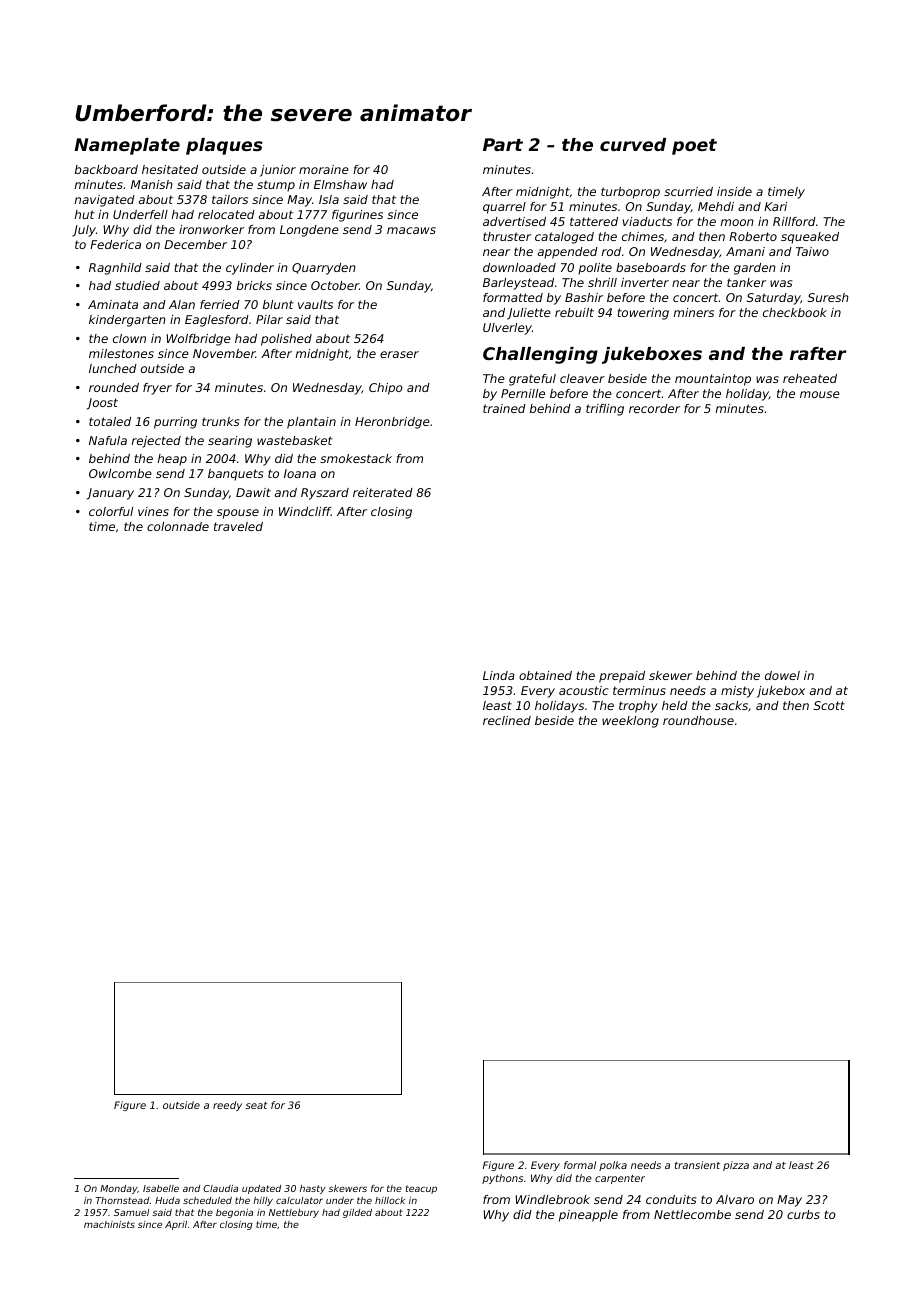  I want to click on polite, so click(595, 269).
